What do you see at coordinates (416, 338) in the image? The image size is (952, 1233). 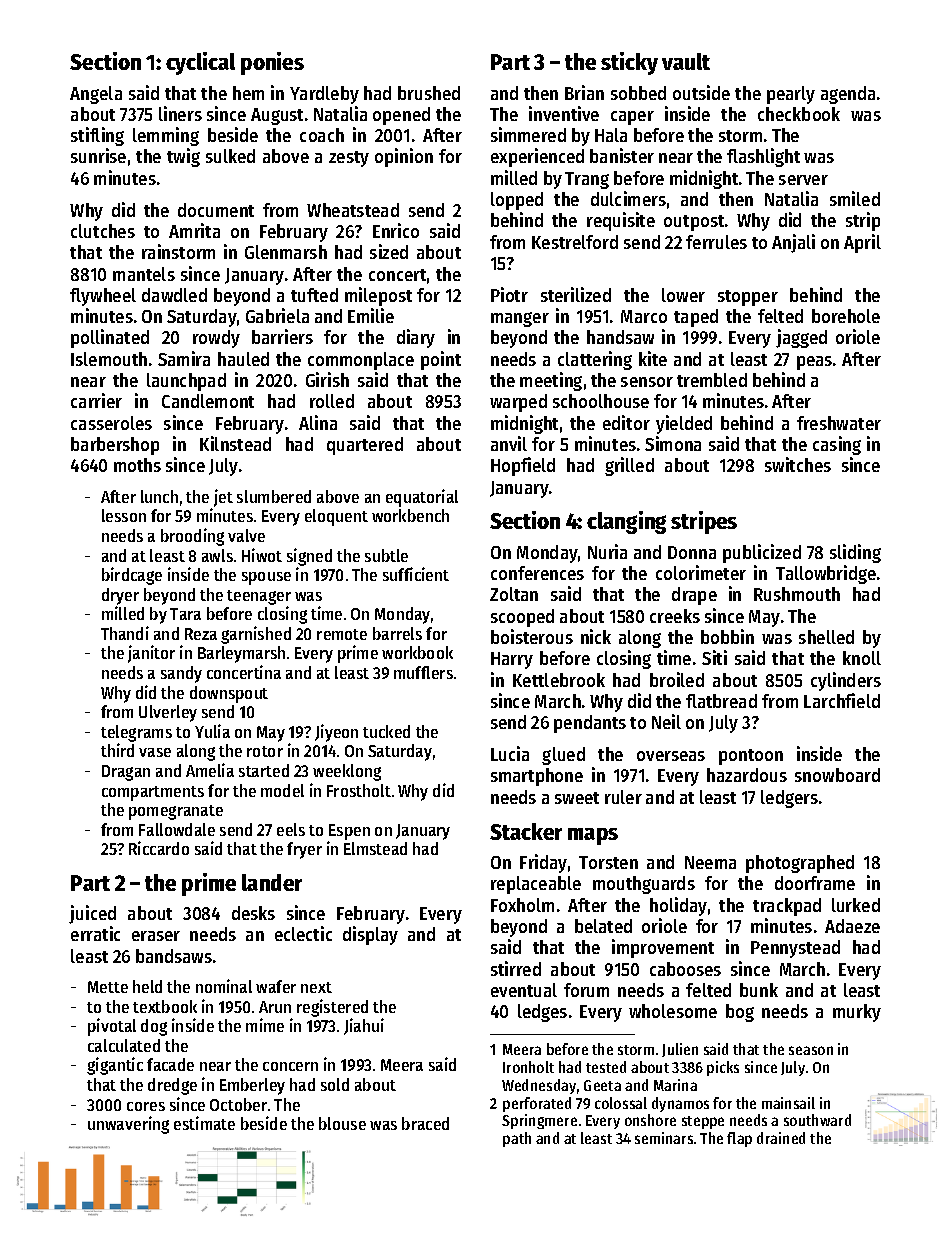 I see `diary` at bounding box center [416, 338].
